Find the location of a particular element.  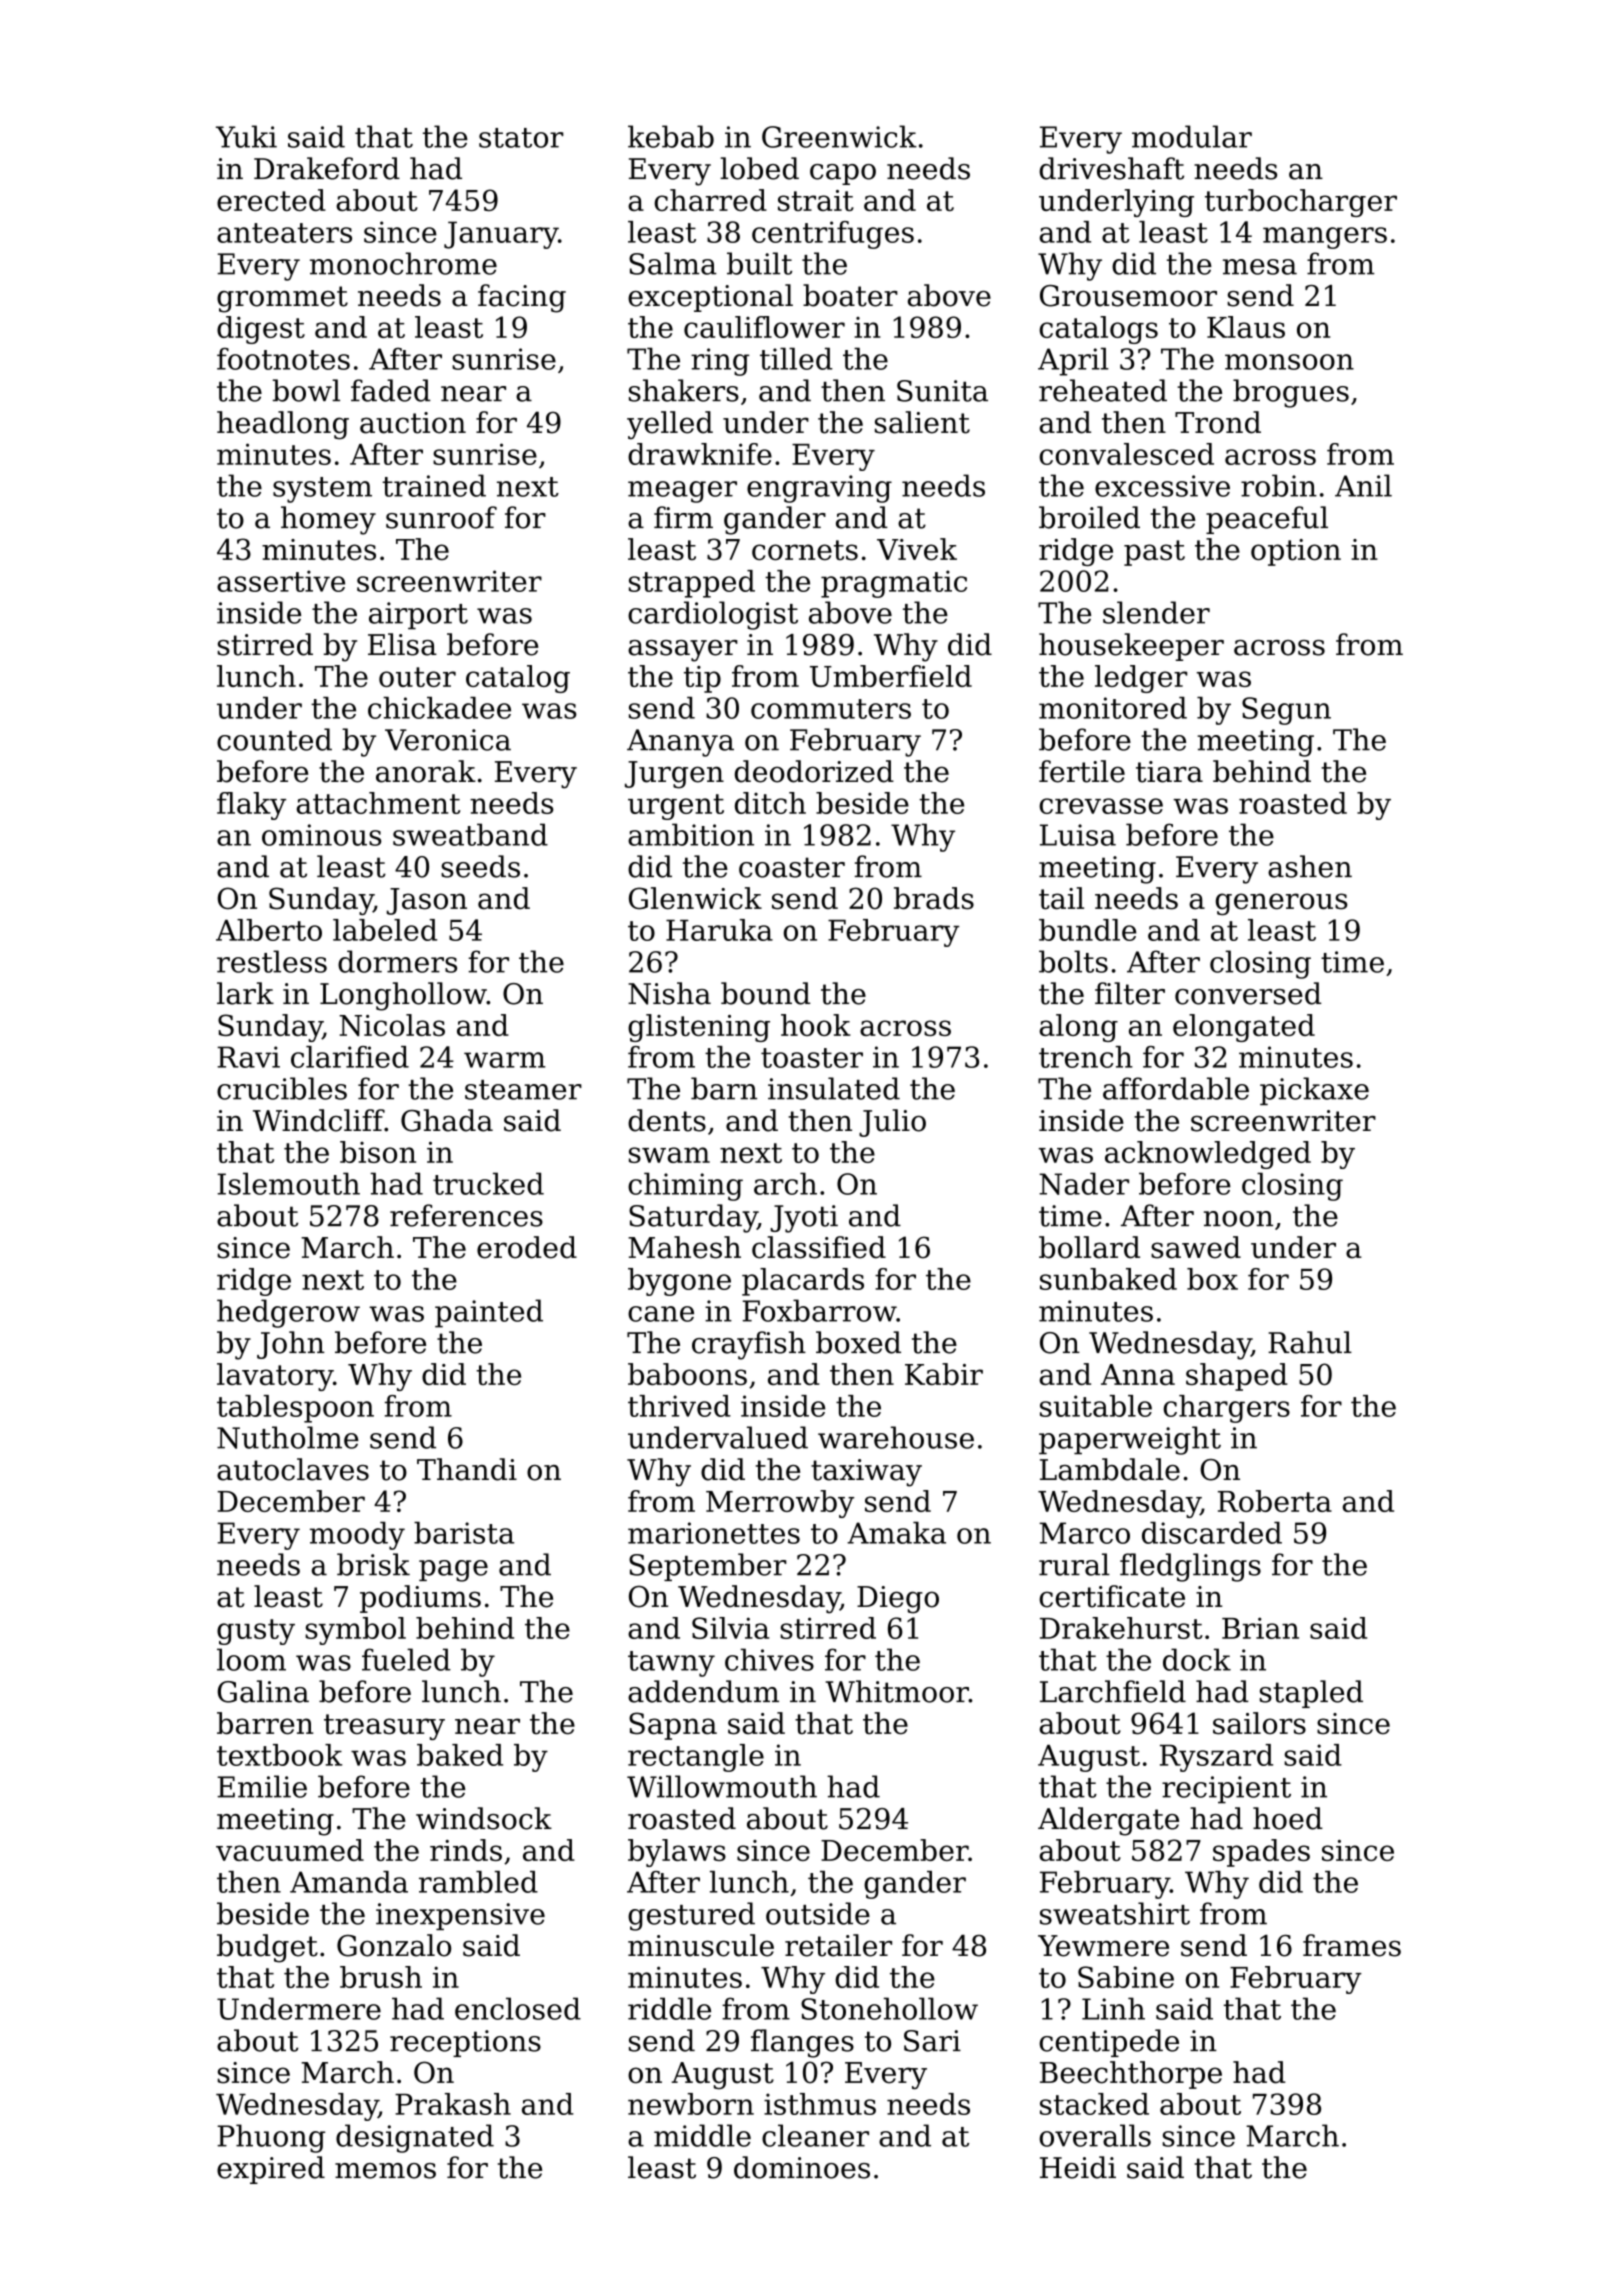

peaceful is located at coordinates (1267, 520).
